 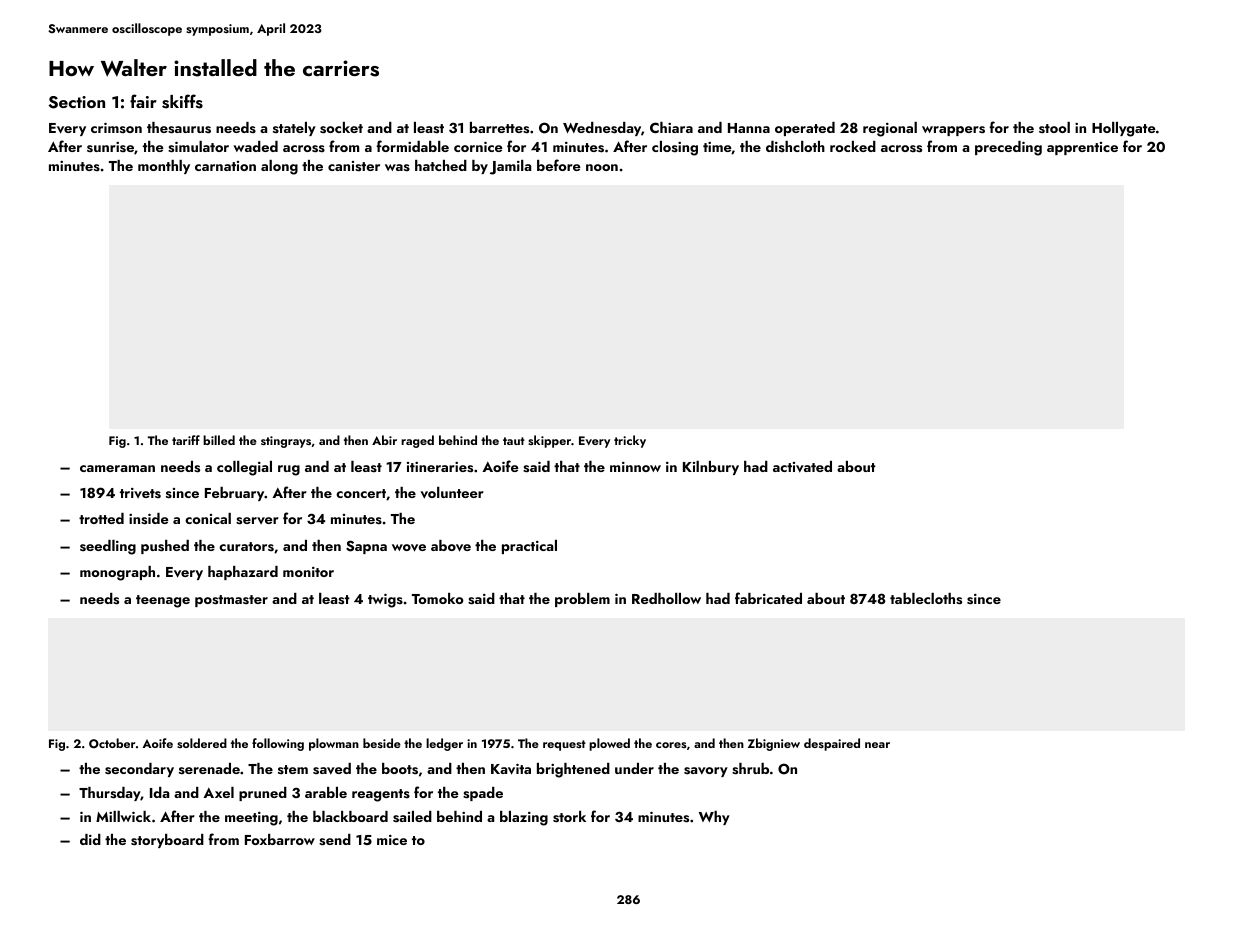 I want to click on Jamila, so click(x=510, y=167).
